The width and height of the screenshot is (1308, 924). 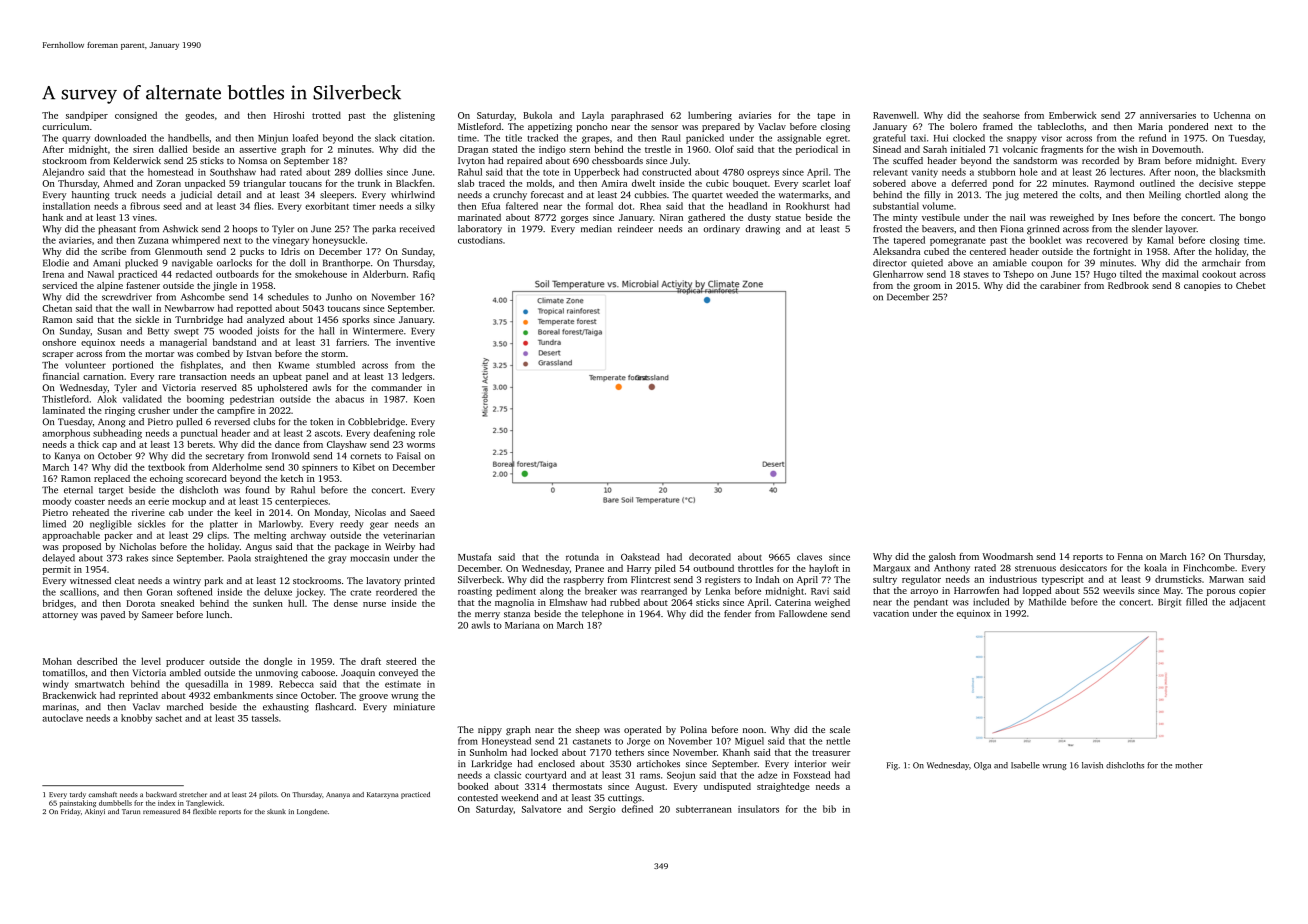 I want to click on Woodmarsh, so click(x=1007, y=556).
